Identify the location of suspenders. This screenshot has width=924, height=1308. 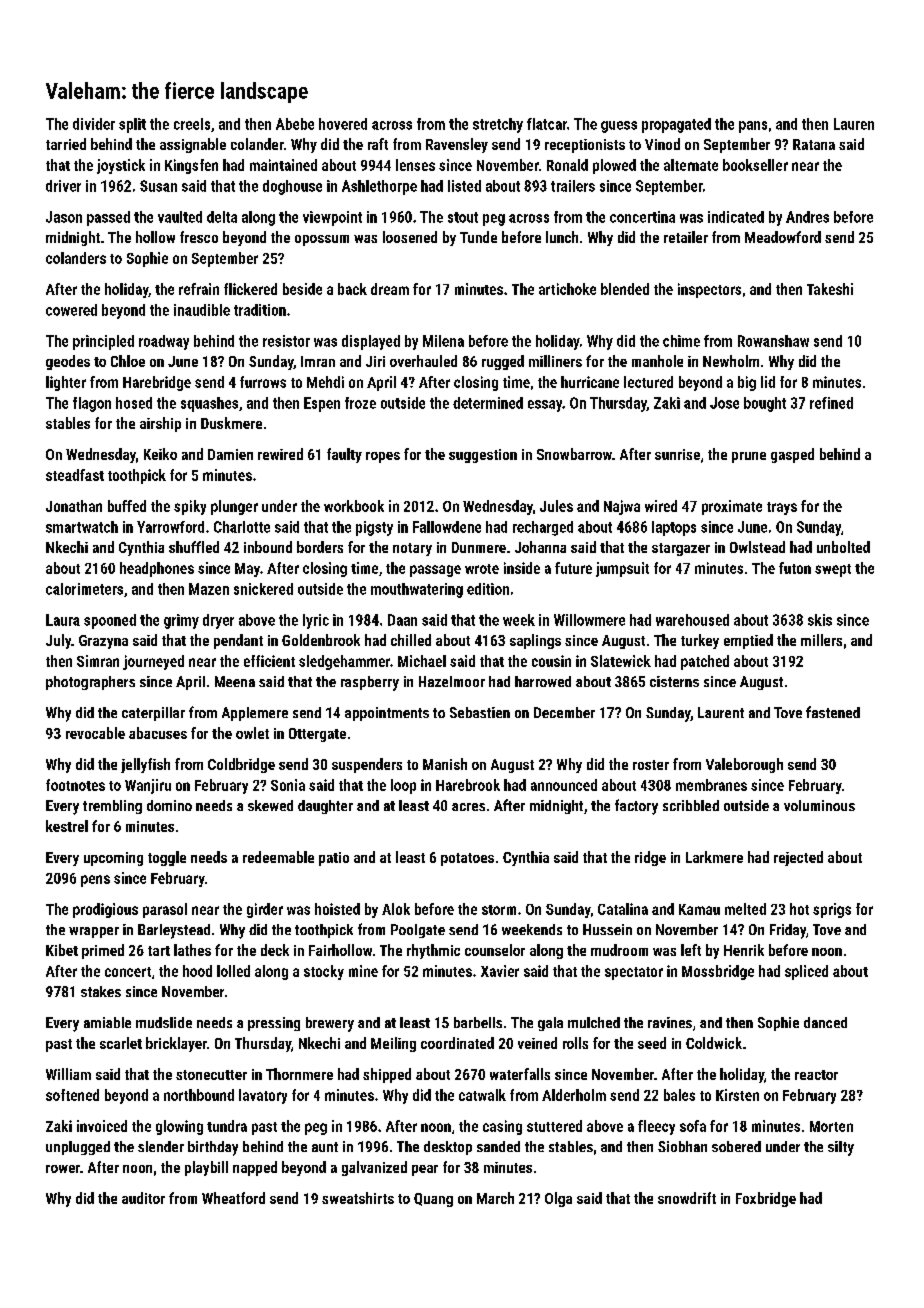
(367, 765).
